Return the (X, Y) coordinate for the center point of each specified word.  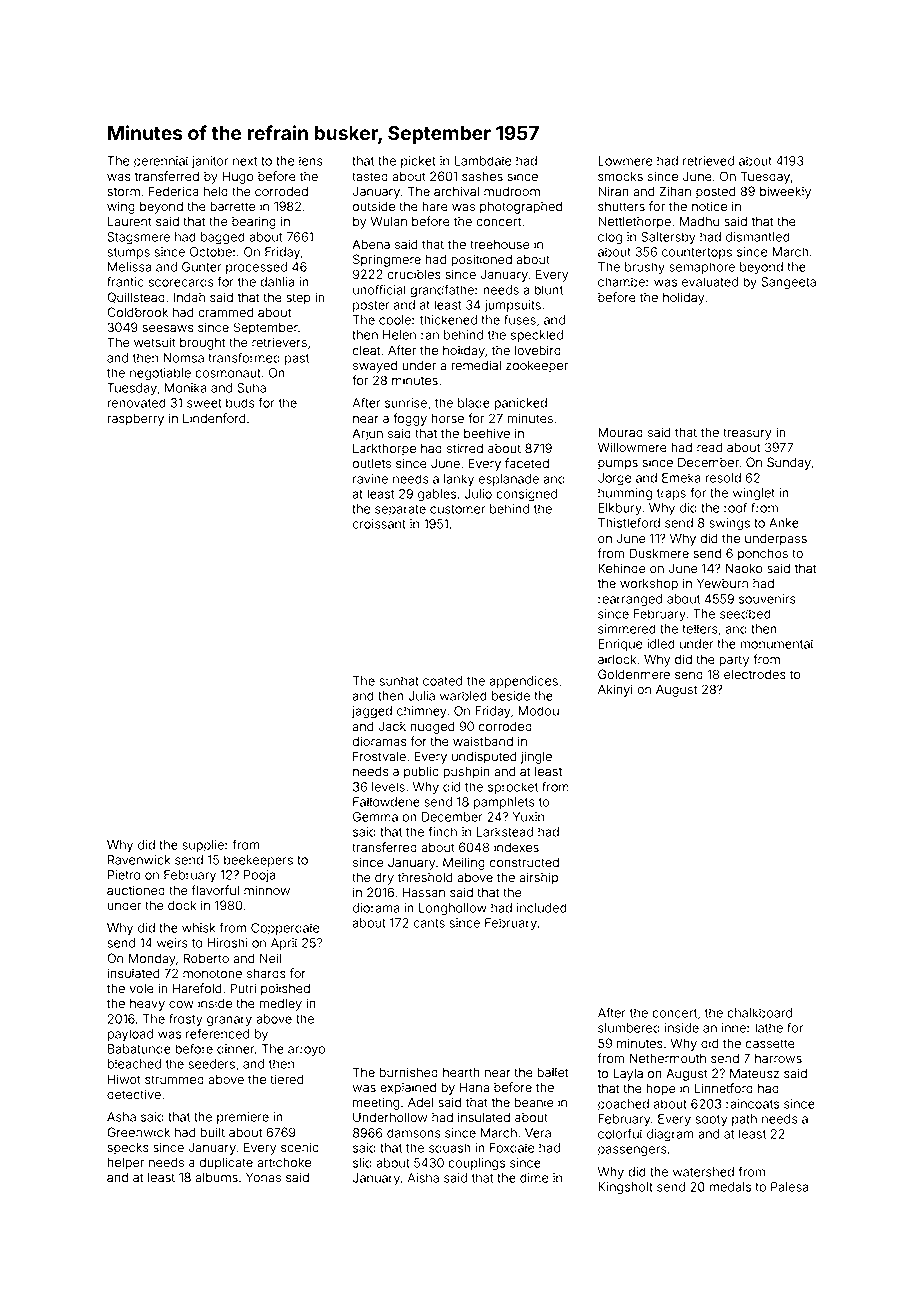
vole (141, 989)
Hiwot (124, 1079)
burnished (409, 1072)
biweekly (785, 192)
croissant (379, 524)
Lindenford (214, 418)
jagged (372, 712)
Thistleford (629, 522)
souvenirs (767, 599)
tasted (370, 177)
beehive (487, 433)
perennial (161, 162)
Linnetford (724, 1088)
